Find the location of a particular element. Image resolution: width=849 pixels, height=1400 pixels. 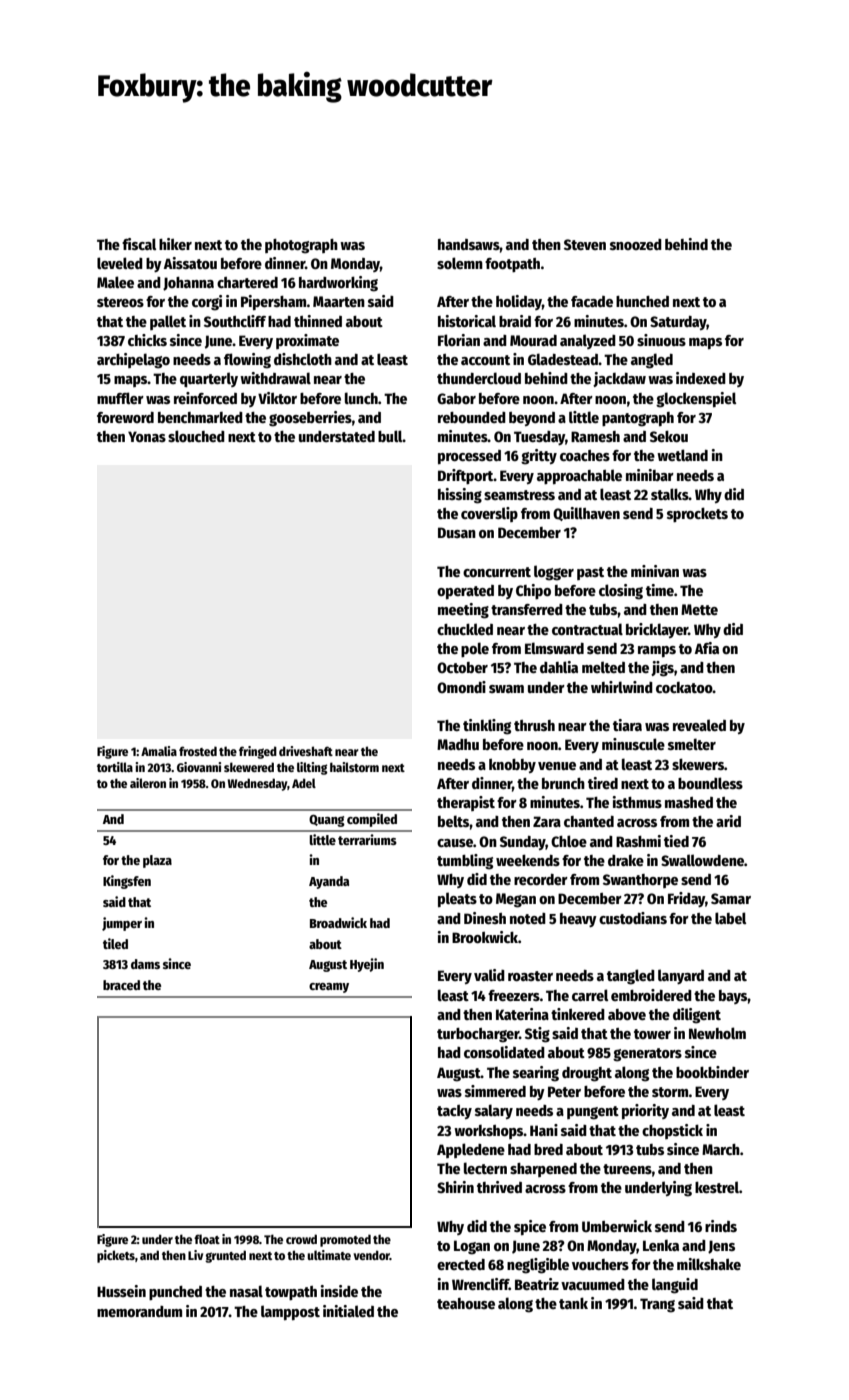

photograph is located at coordinates (301, 246).
